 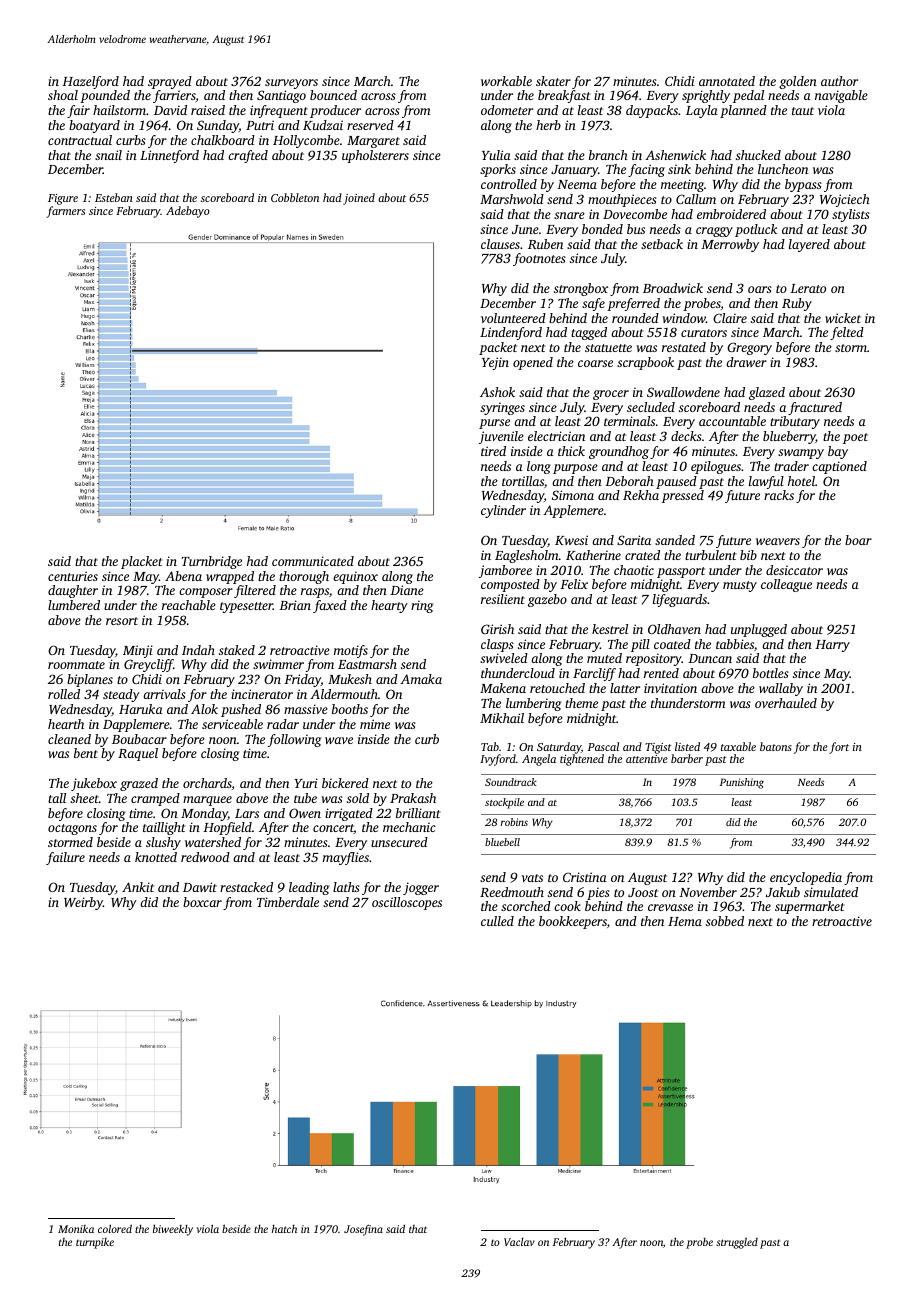 I want to click on reserved, so click(x=370, y=125).
